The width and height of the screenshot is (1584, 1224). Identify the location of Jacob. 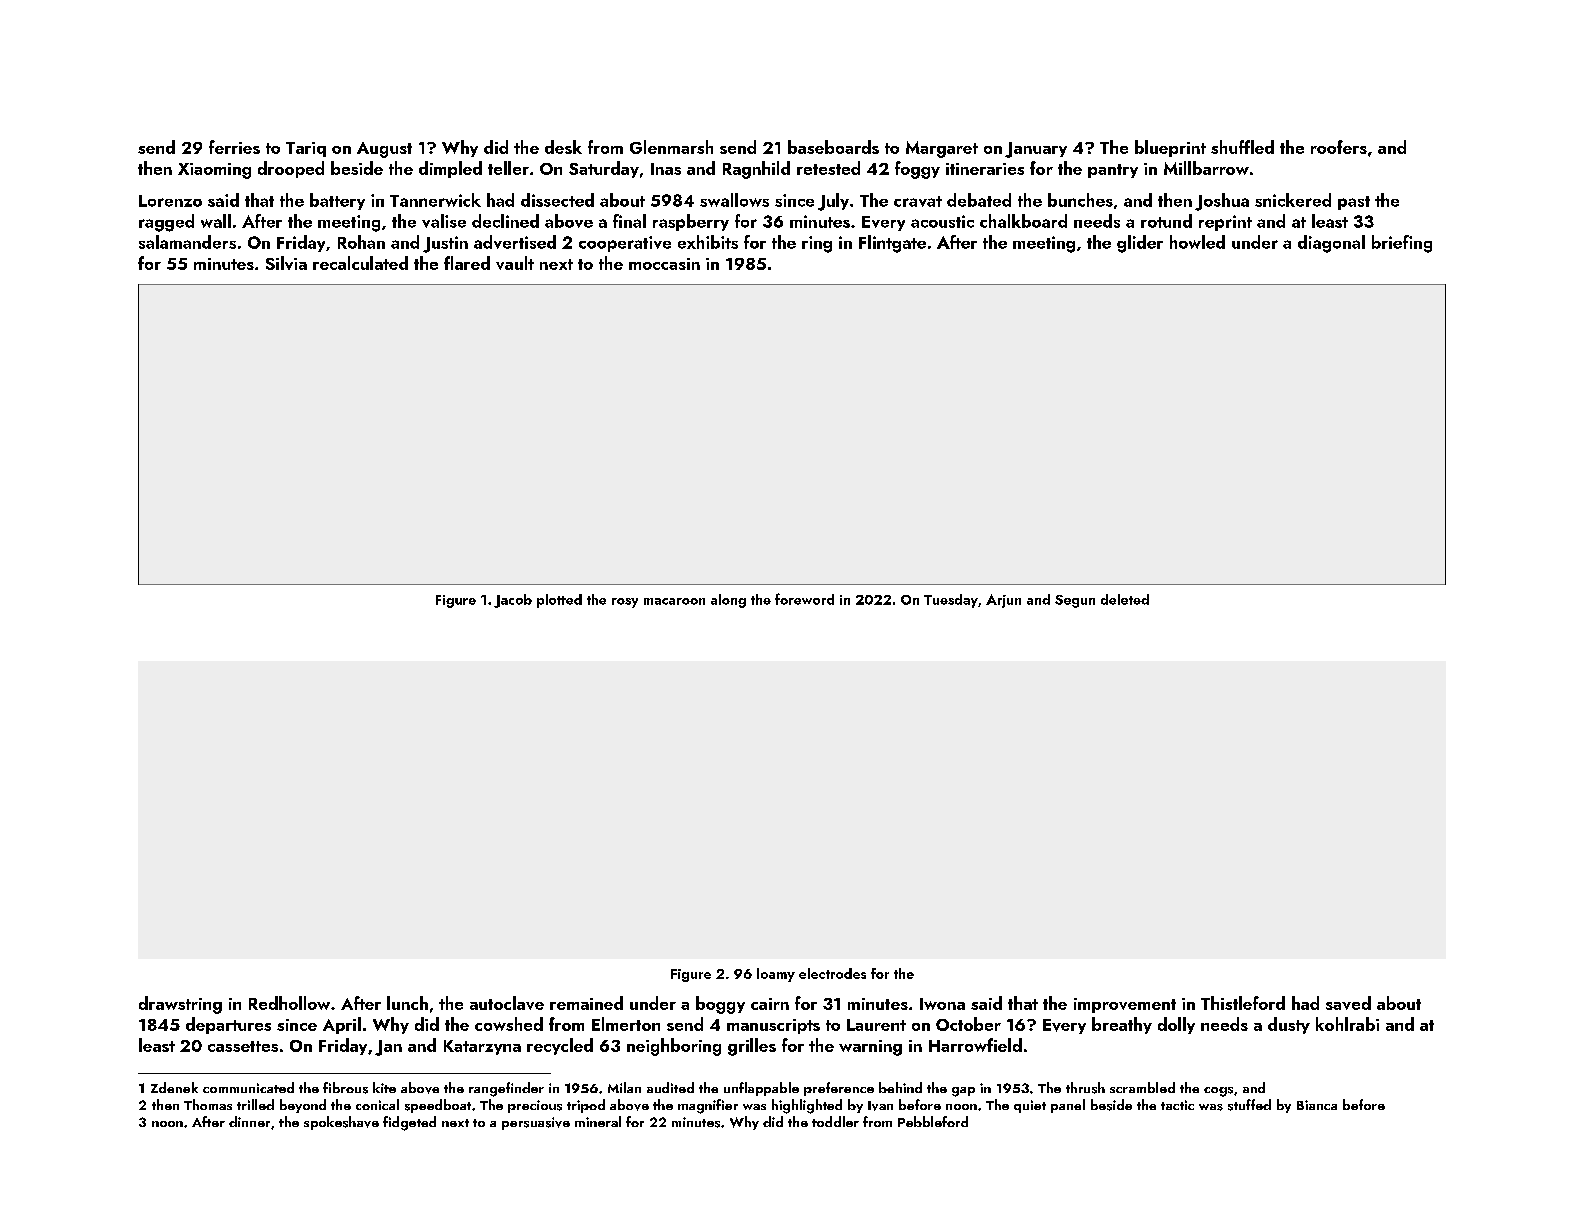
(513, 601).
